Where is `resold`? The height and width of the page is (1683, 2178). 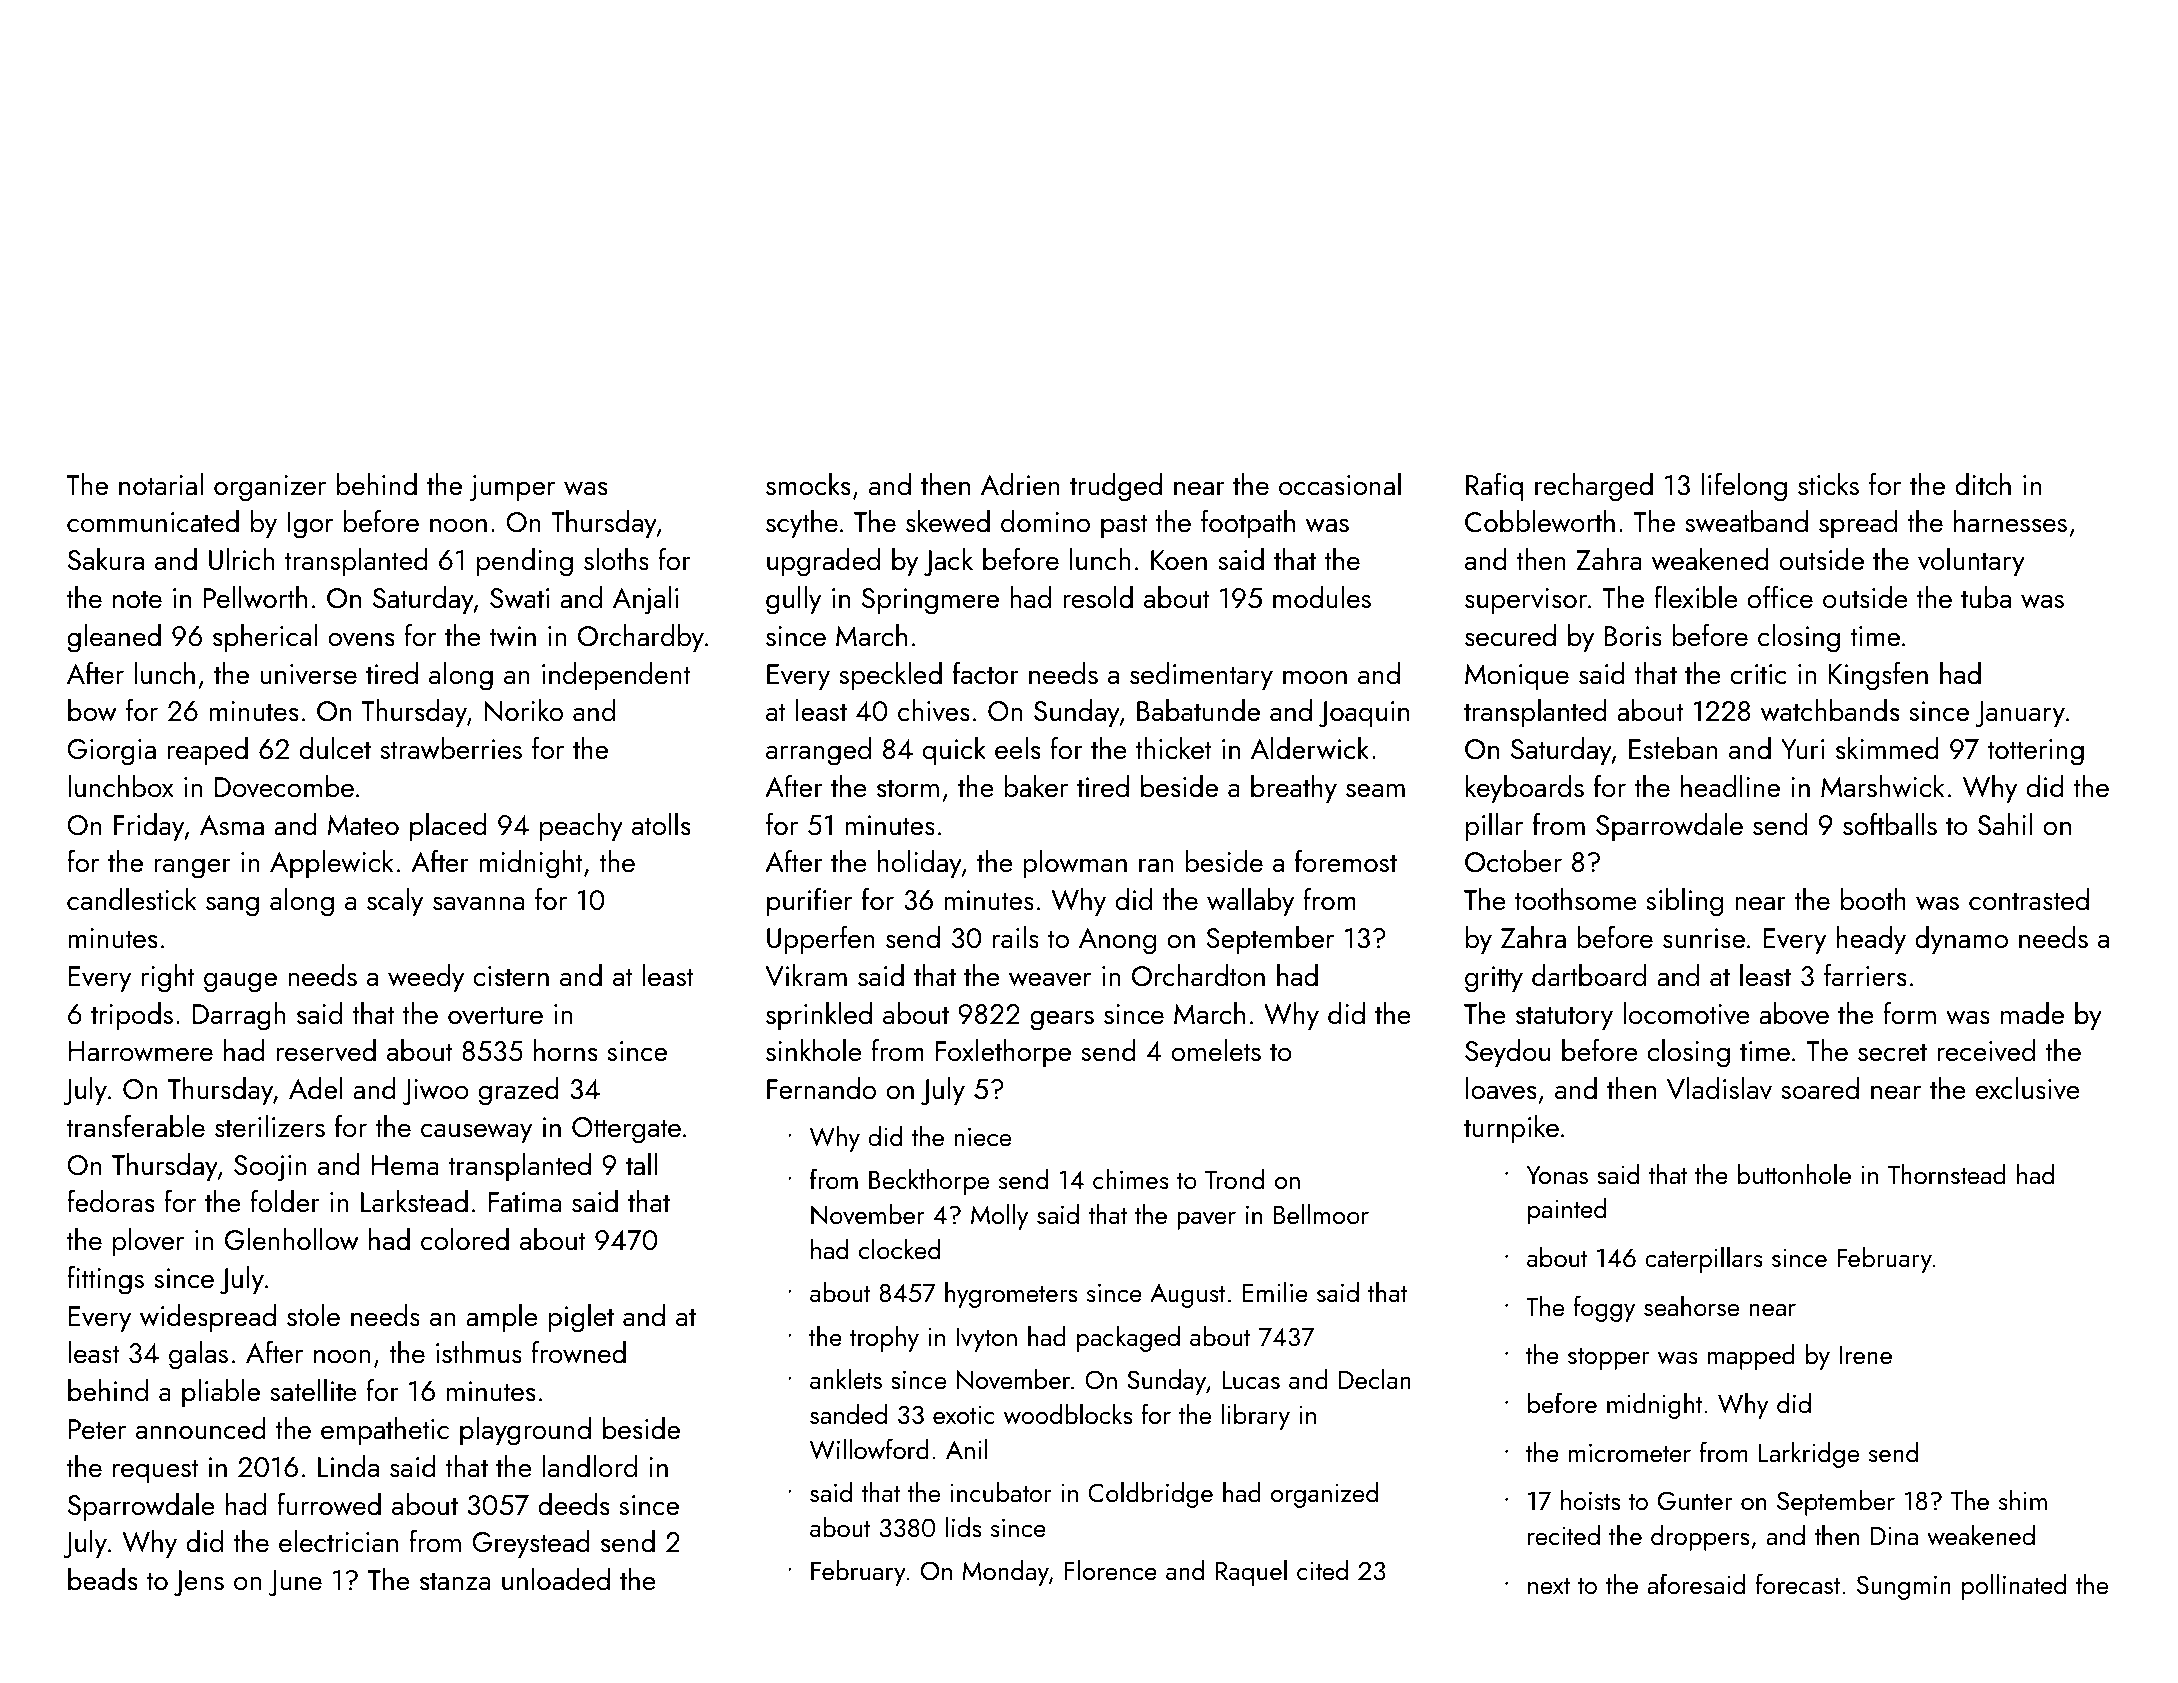 resold is located at coordinates (1098, 597).
